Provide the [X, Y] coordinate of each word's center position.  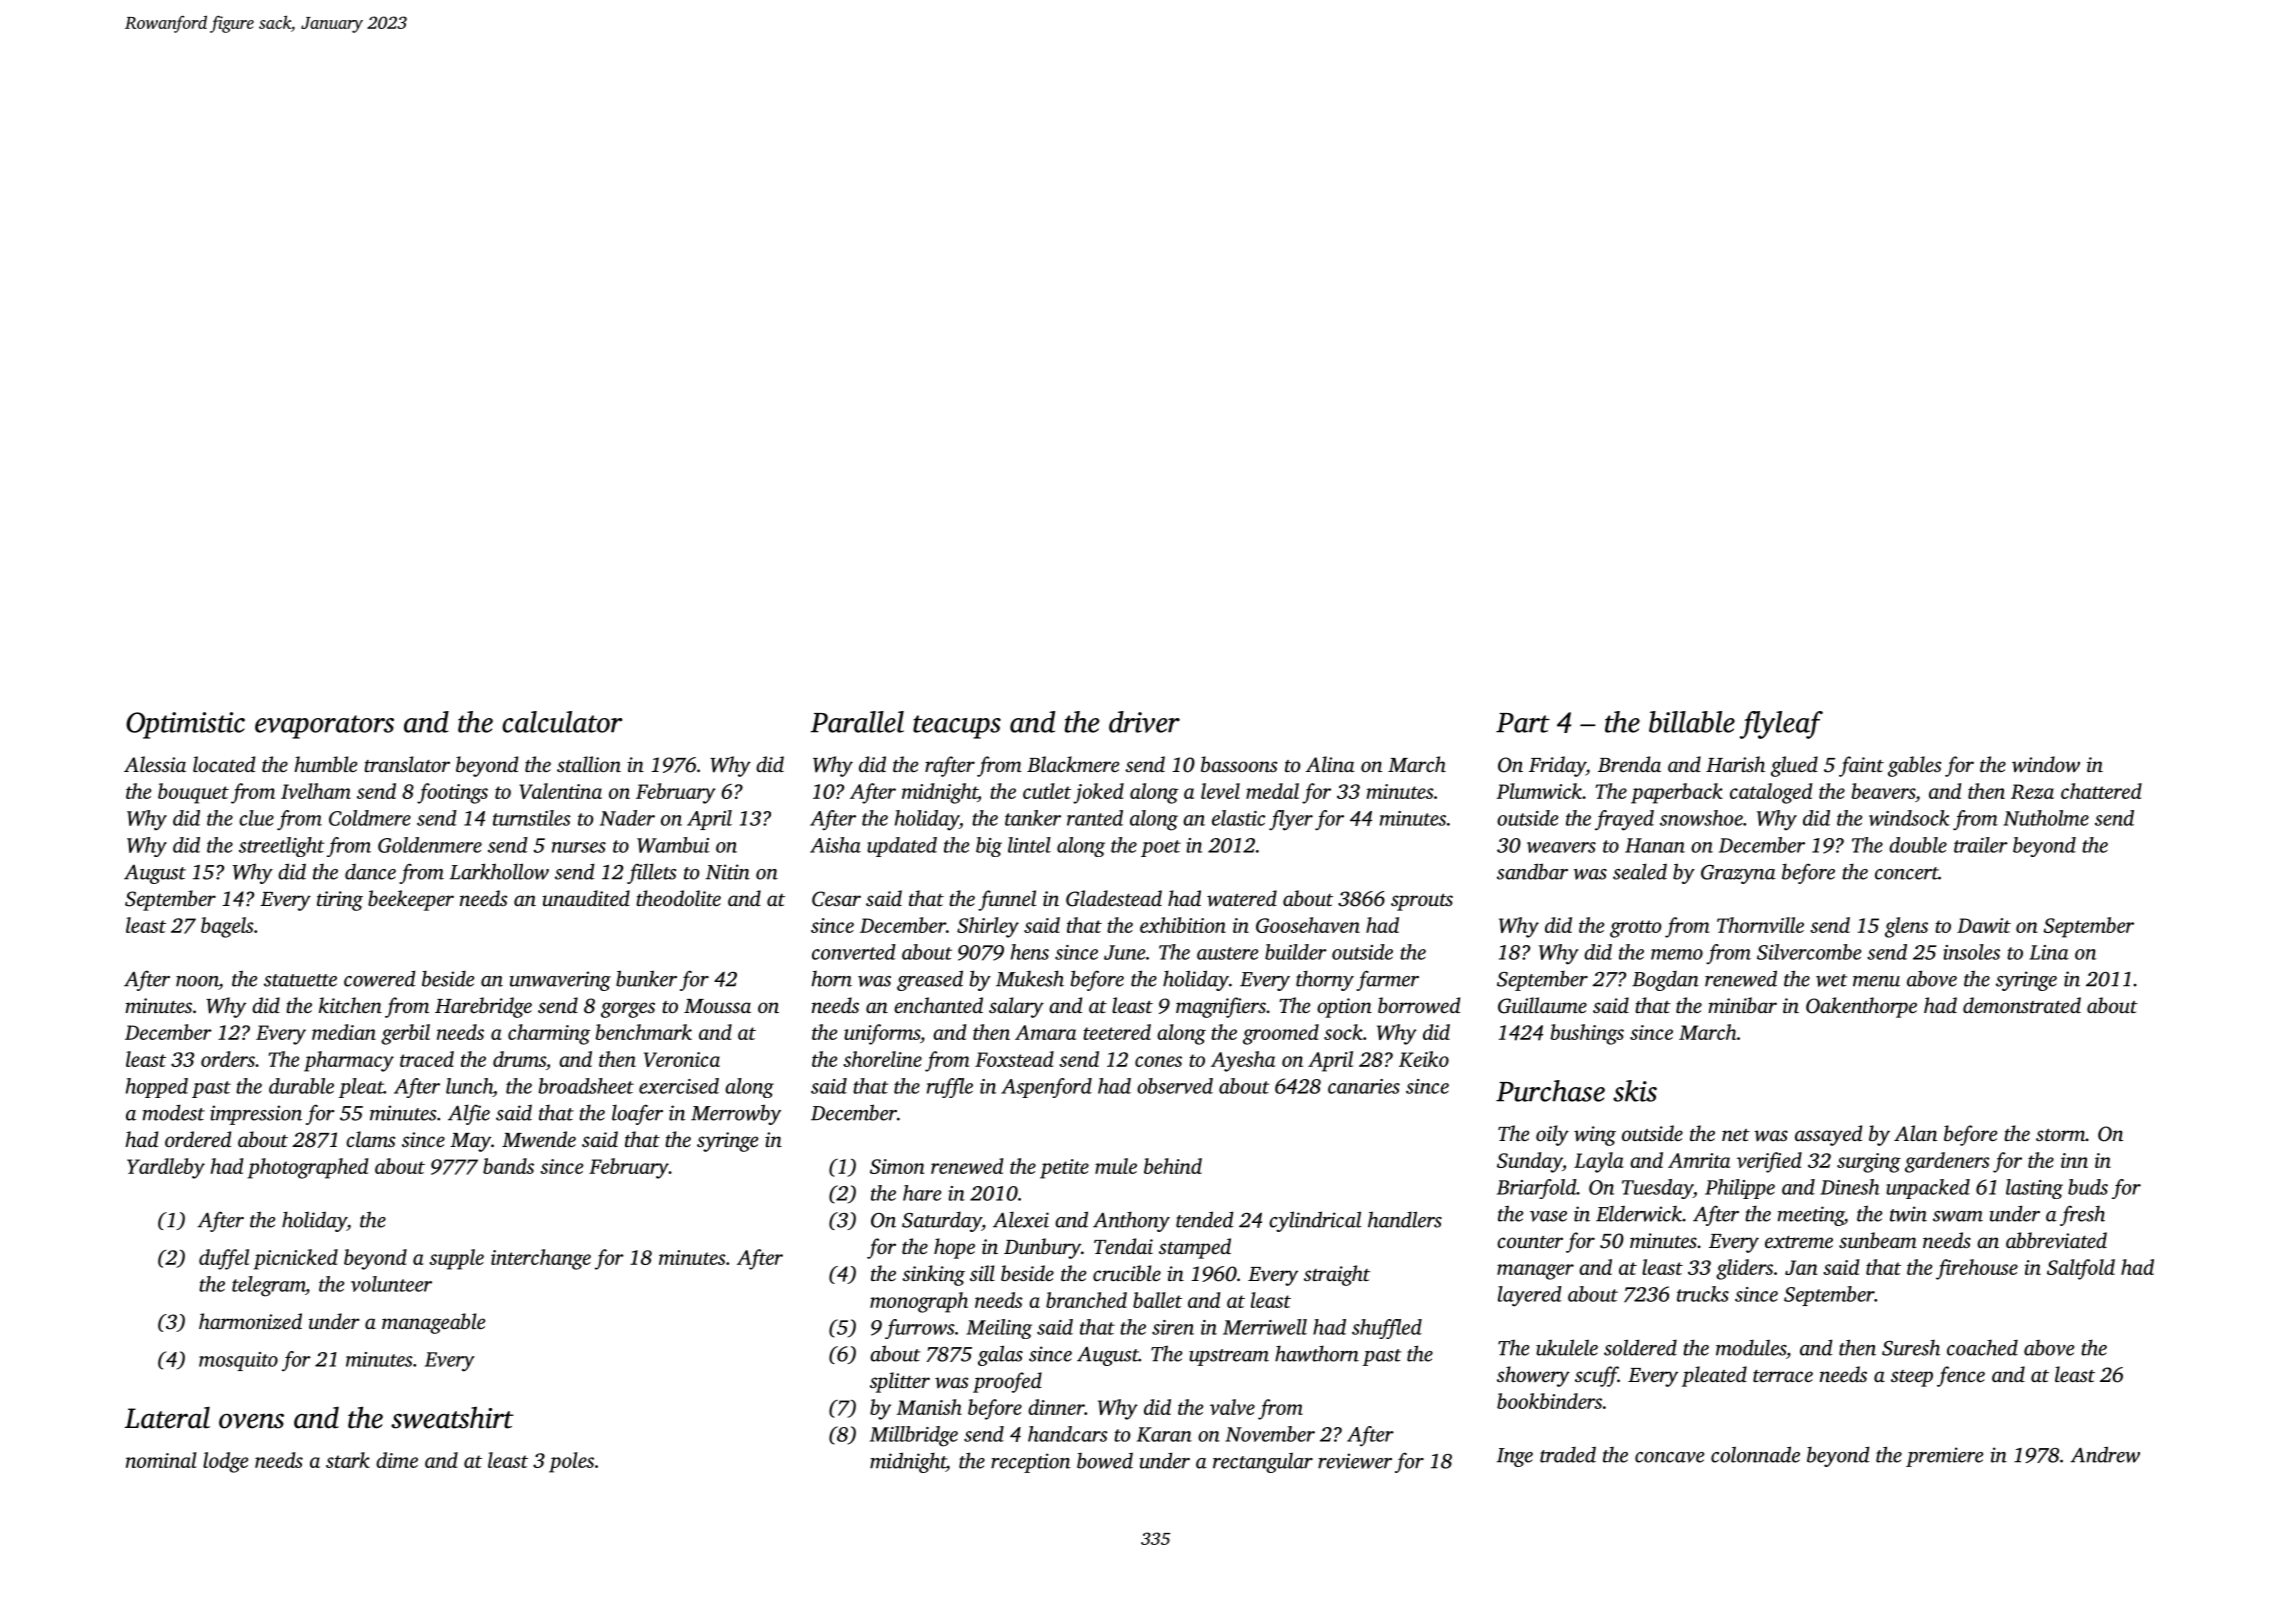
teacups [957, 727]
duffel [224, 1259]
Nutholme [2046, 818]
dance [370, 871]
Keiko [1424, 1059]
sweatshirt [452, 1417]
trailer [1981, 845]
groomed [1281, 1034]
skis [1635, 1091]
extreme [1799, 1242]
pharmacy [349, 1061]
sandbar [1532, 871]
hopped [157, 1088]
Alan [1915, 1133]
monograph [919, 1302]
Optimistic [185, 725]
